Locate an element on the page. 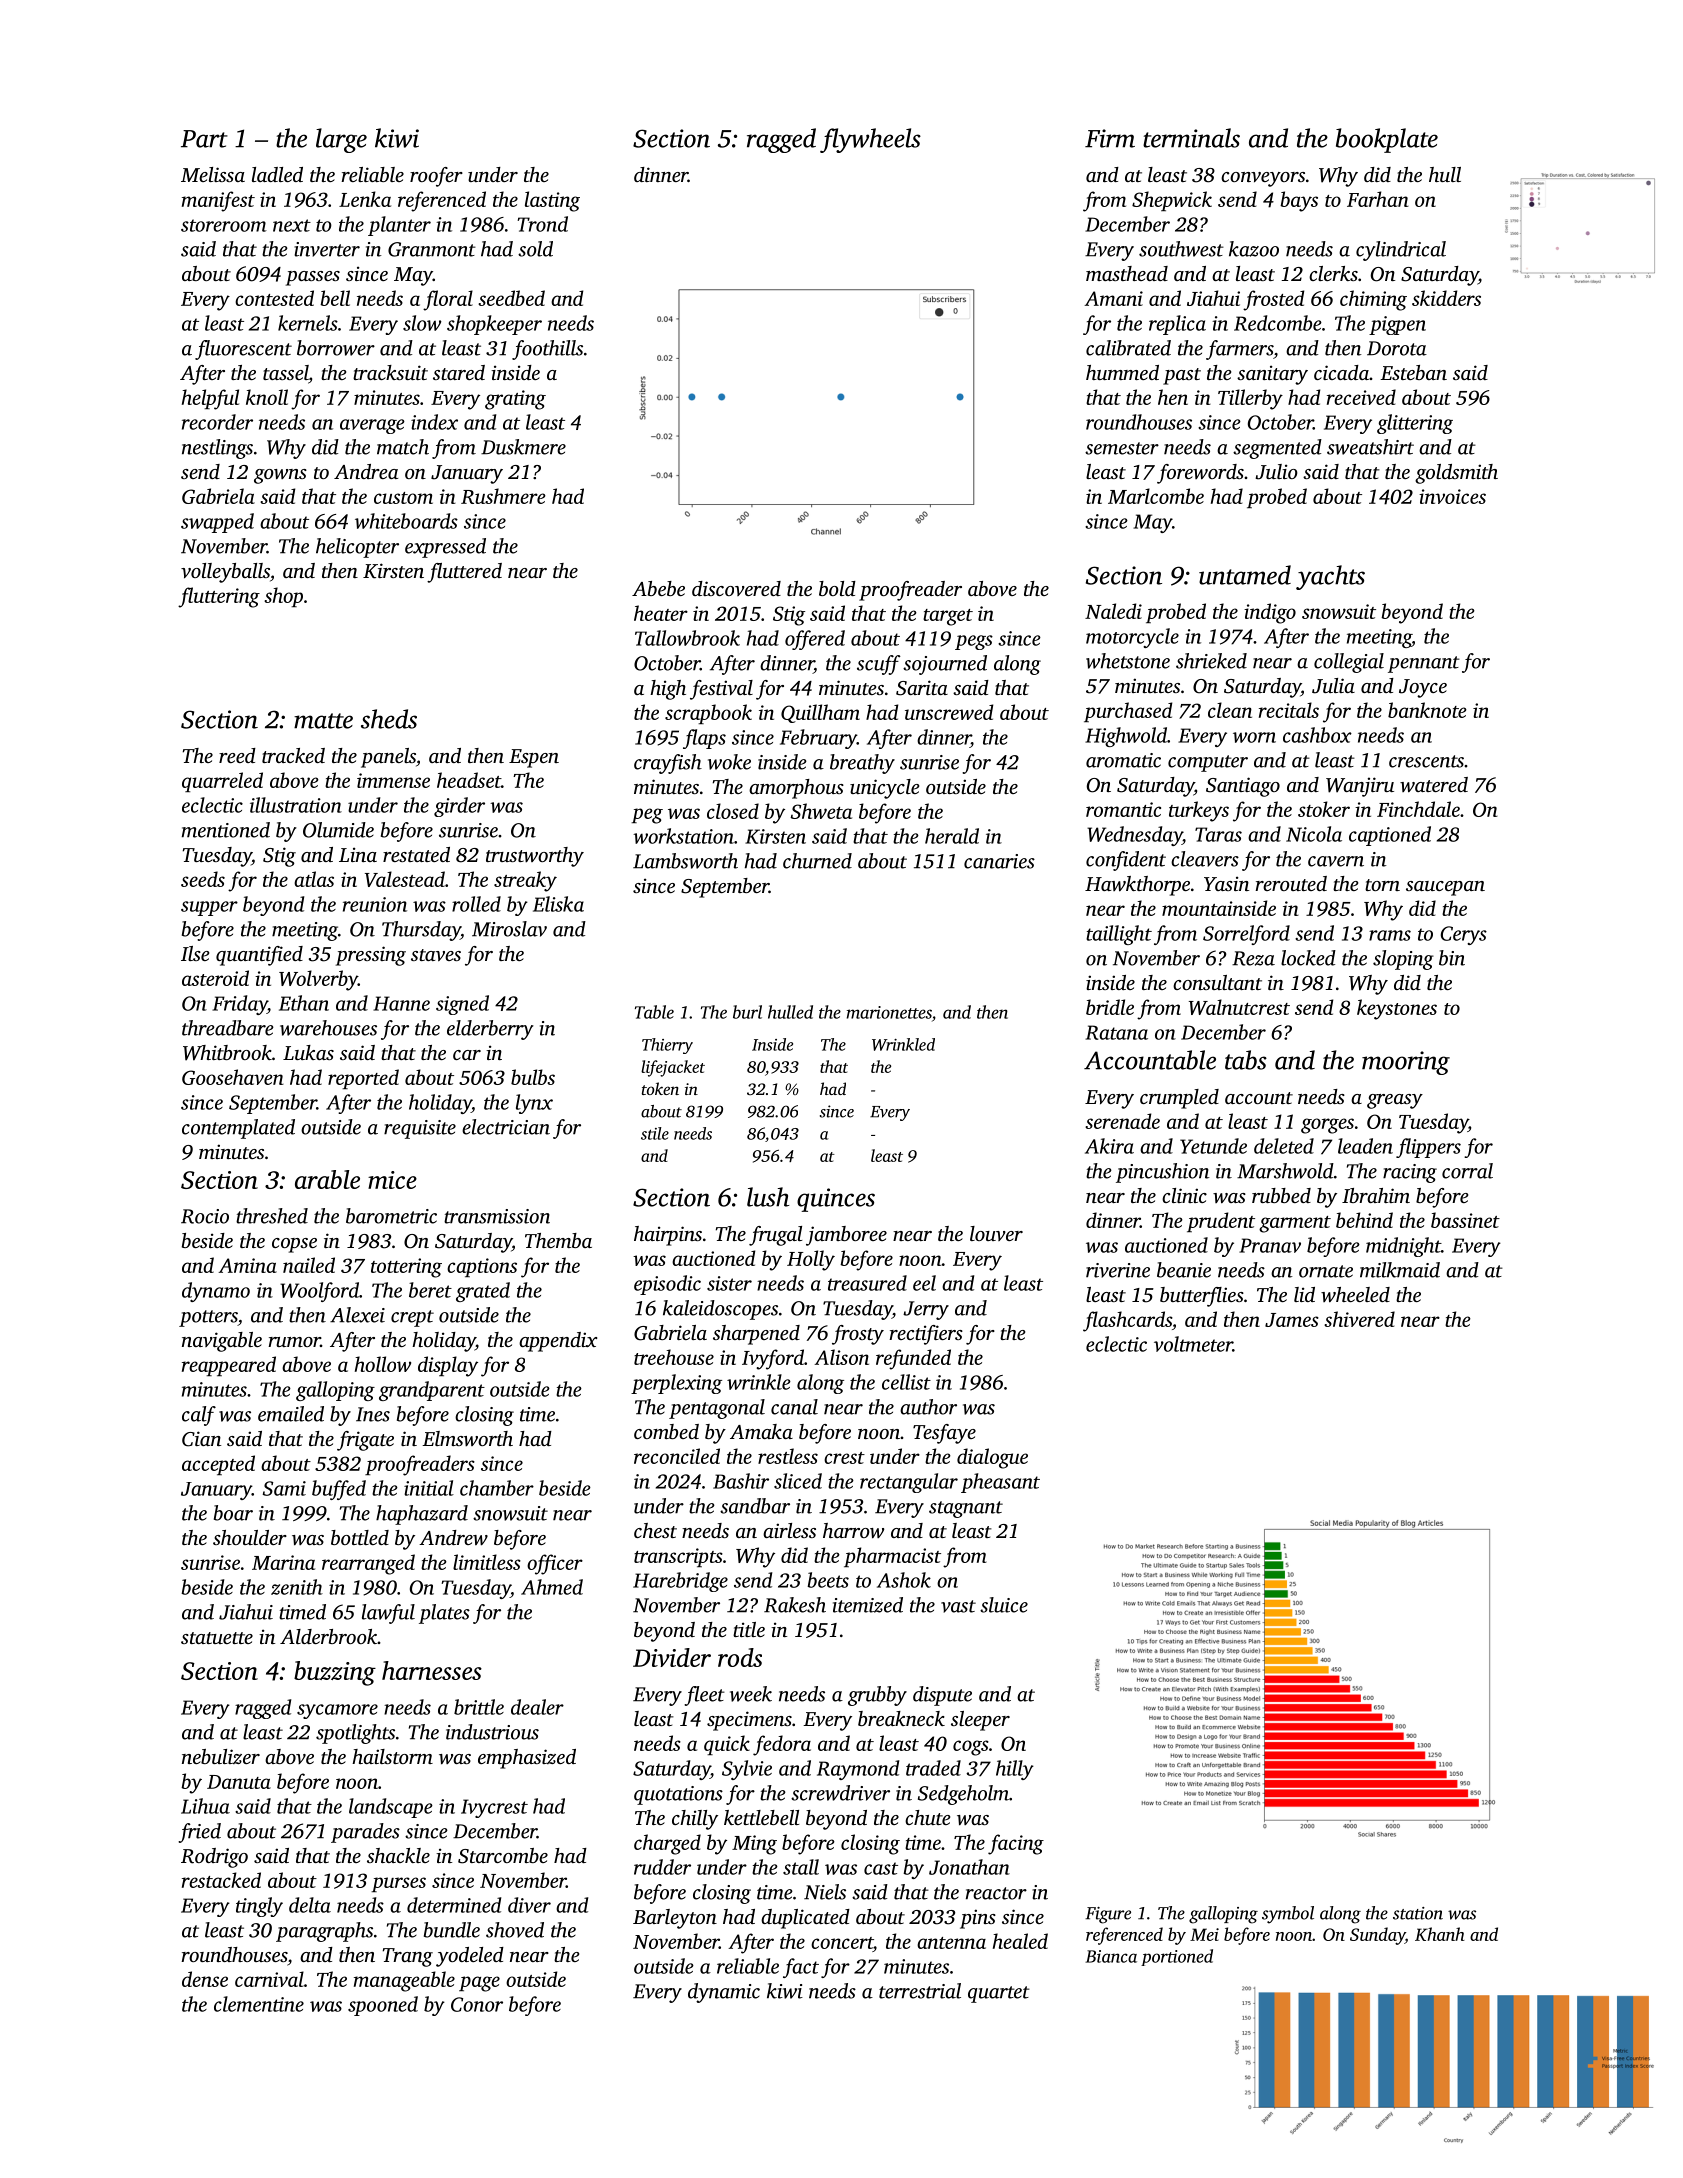  Khanh is located at coordinates (1440, 1934).
